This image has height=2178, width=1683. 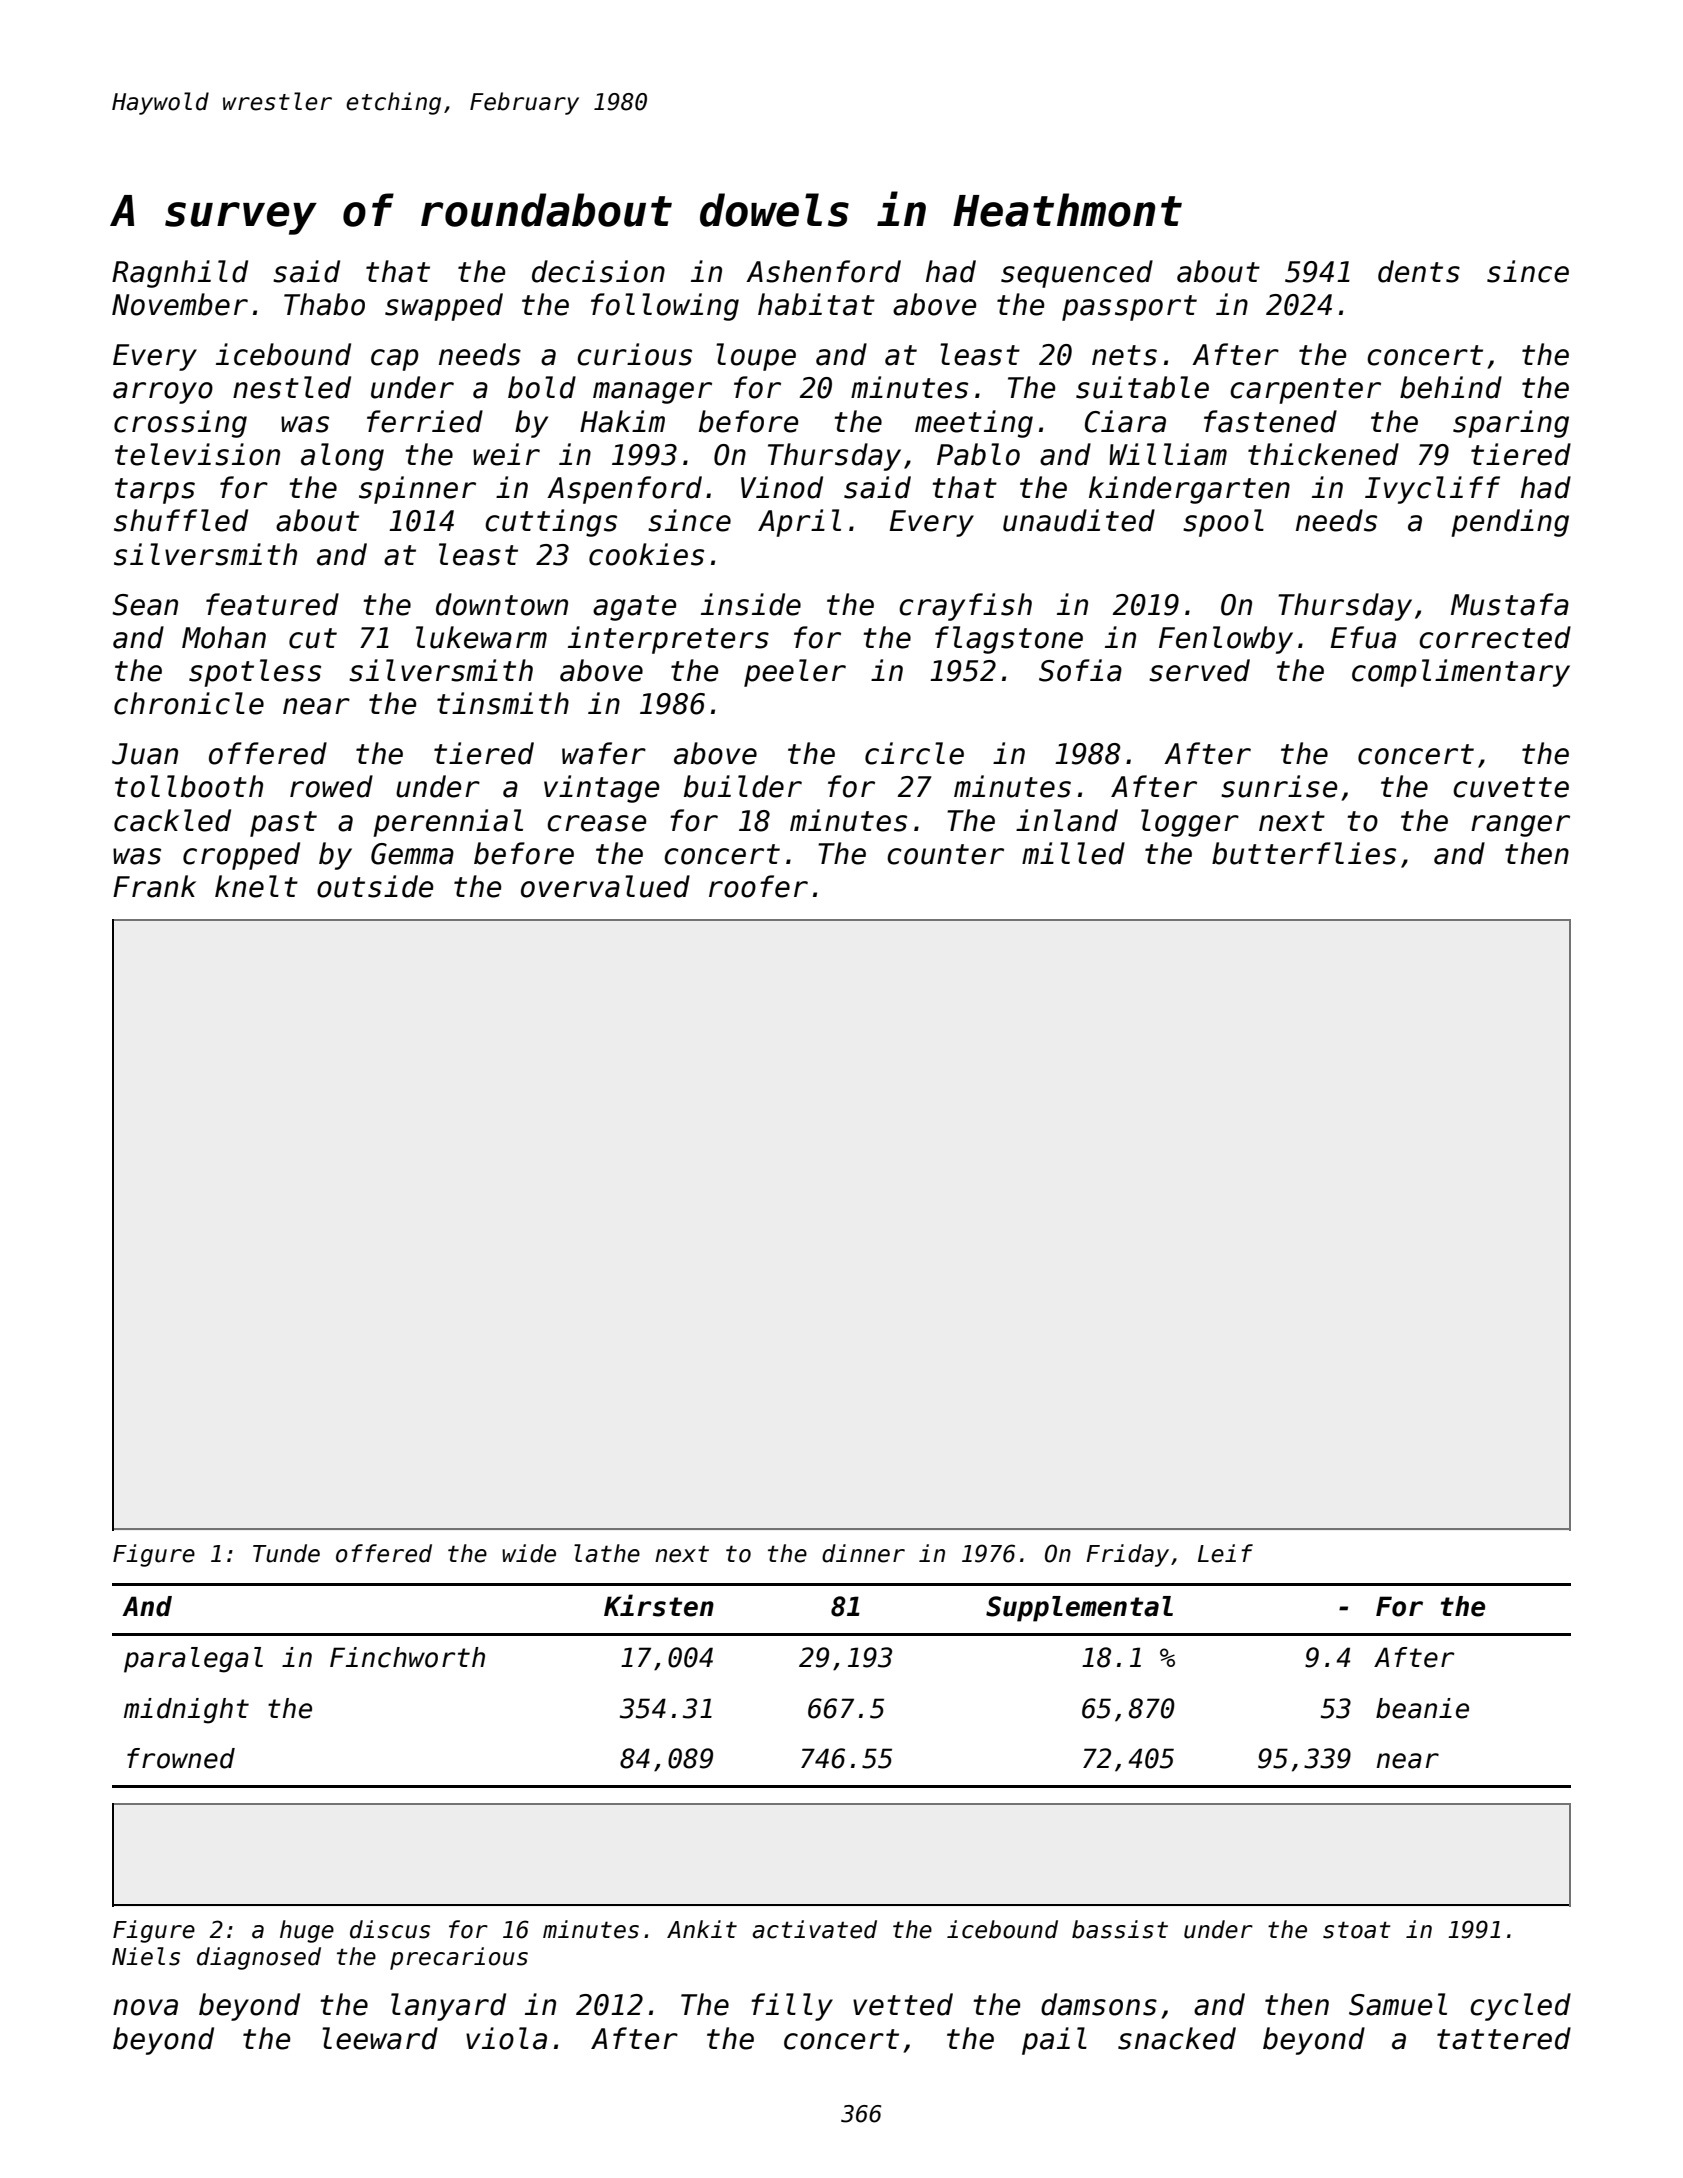 What do you see at coordinates (193, 1660) in the image?
I see `paralegal` at bounding box center [193, 1660].
